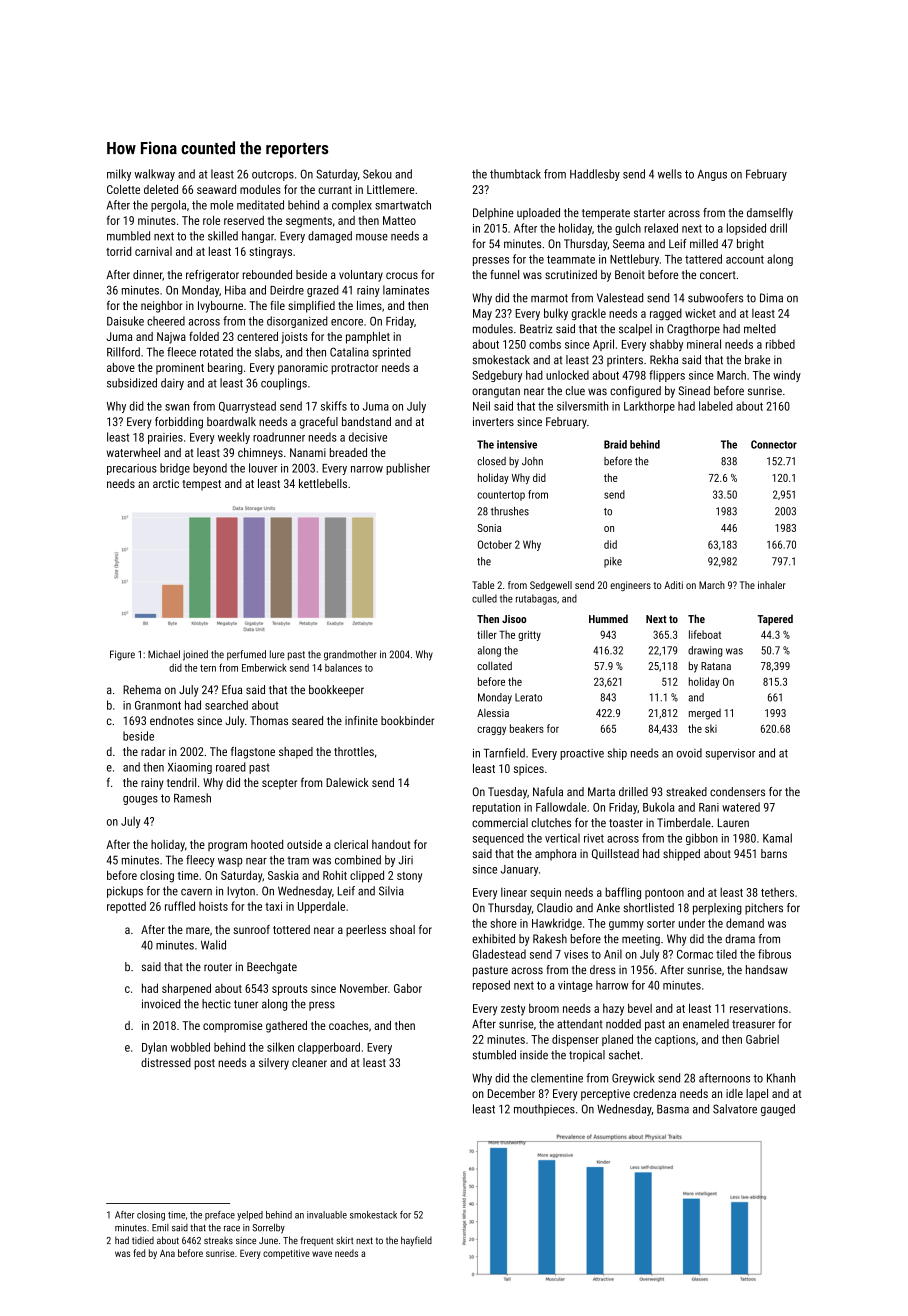 This screenshot has height=1316, width=908. I want to click on skiffs, so click(334, 406).
